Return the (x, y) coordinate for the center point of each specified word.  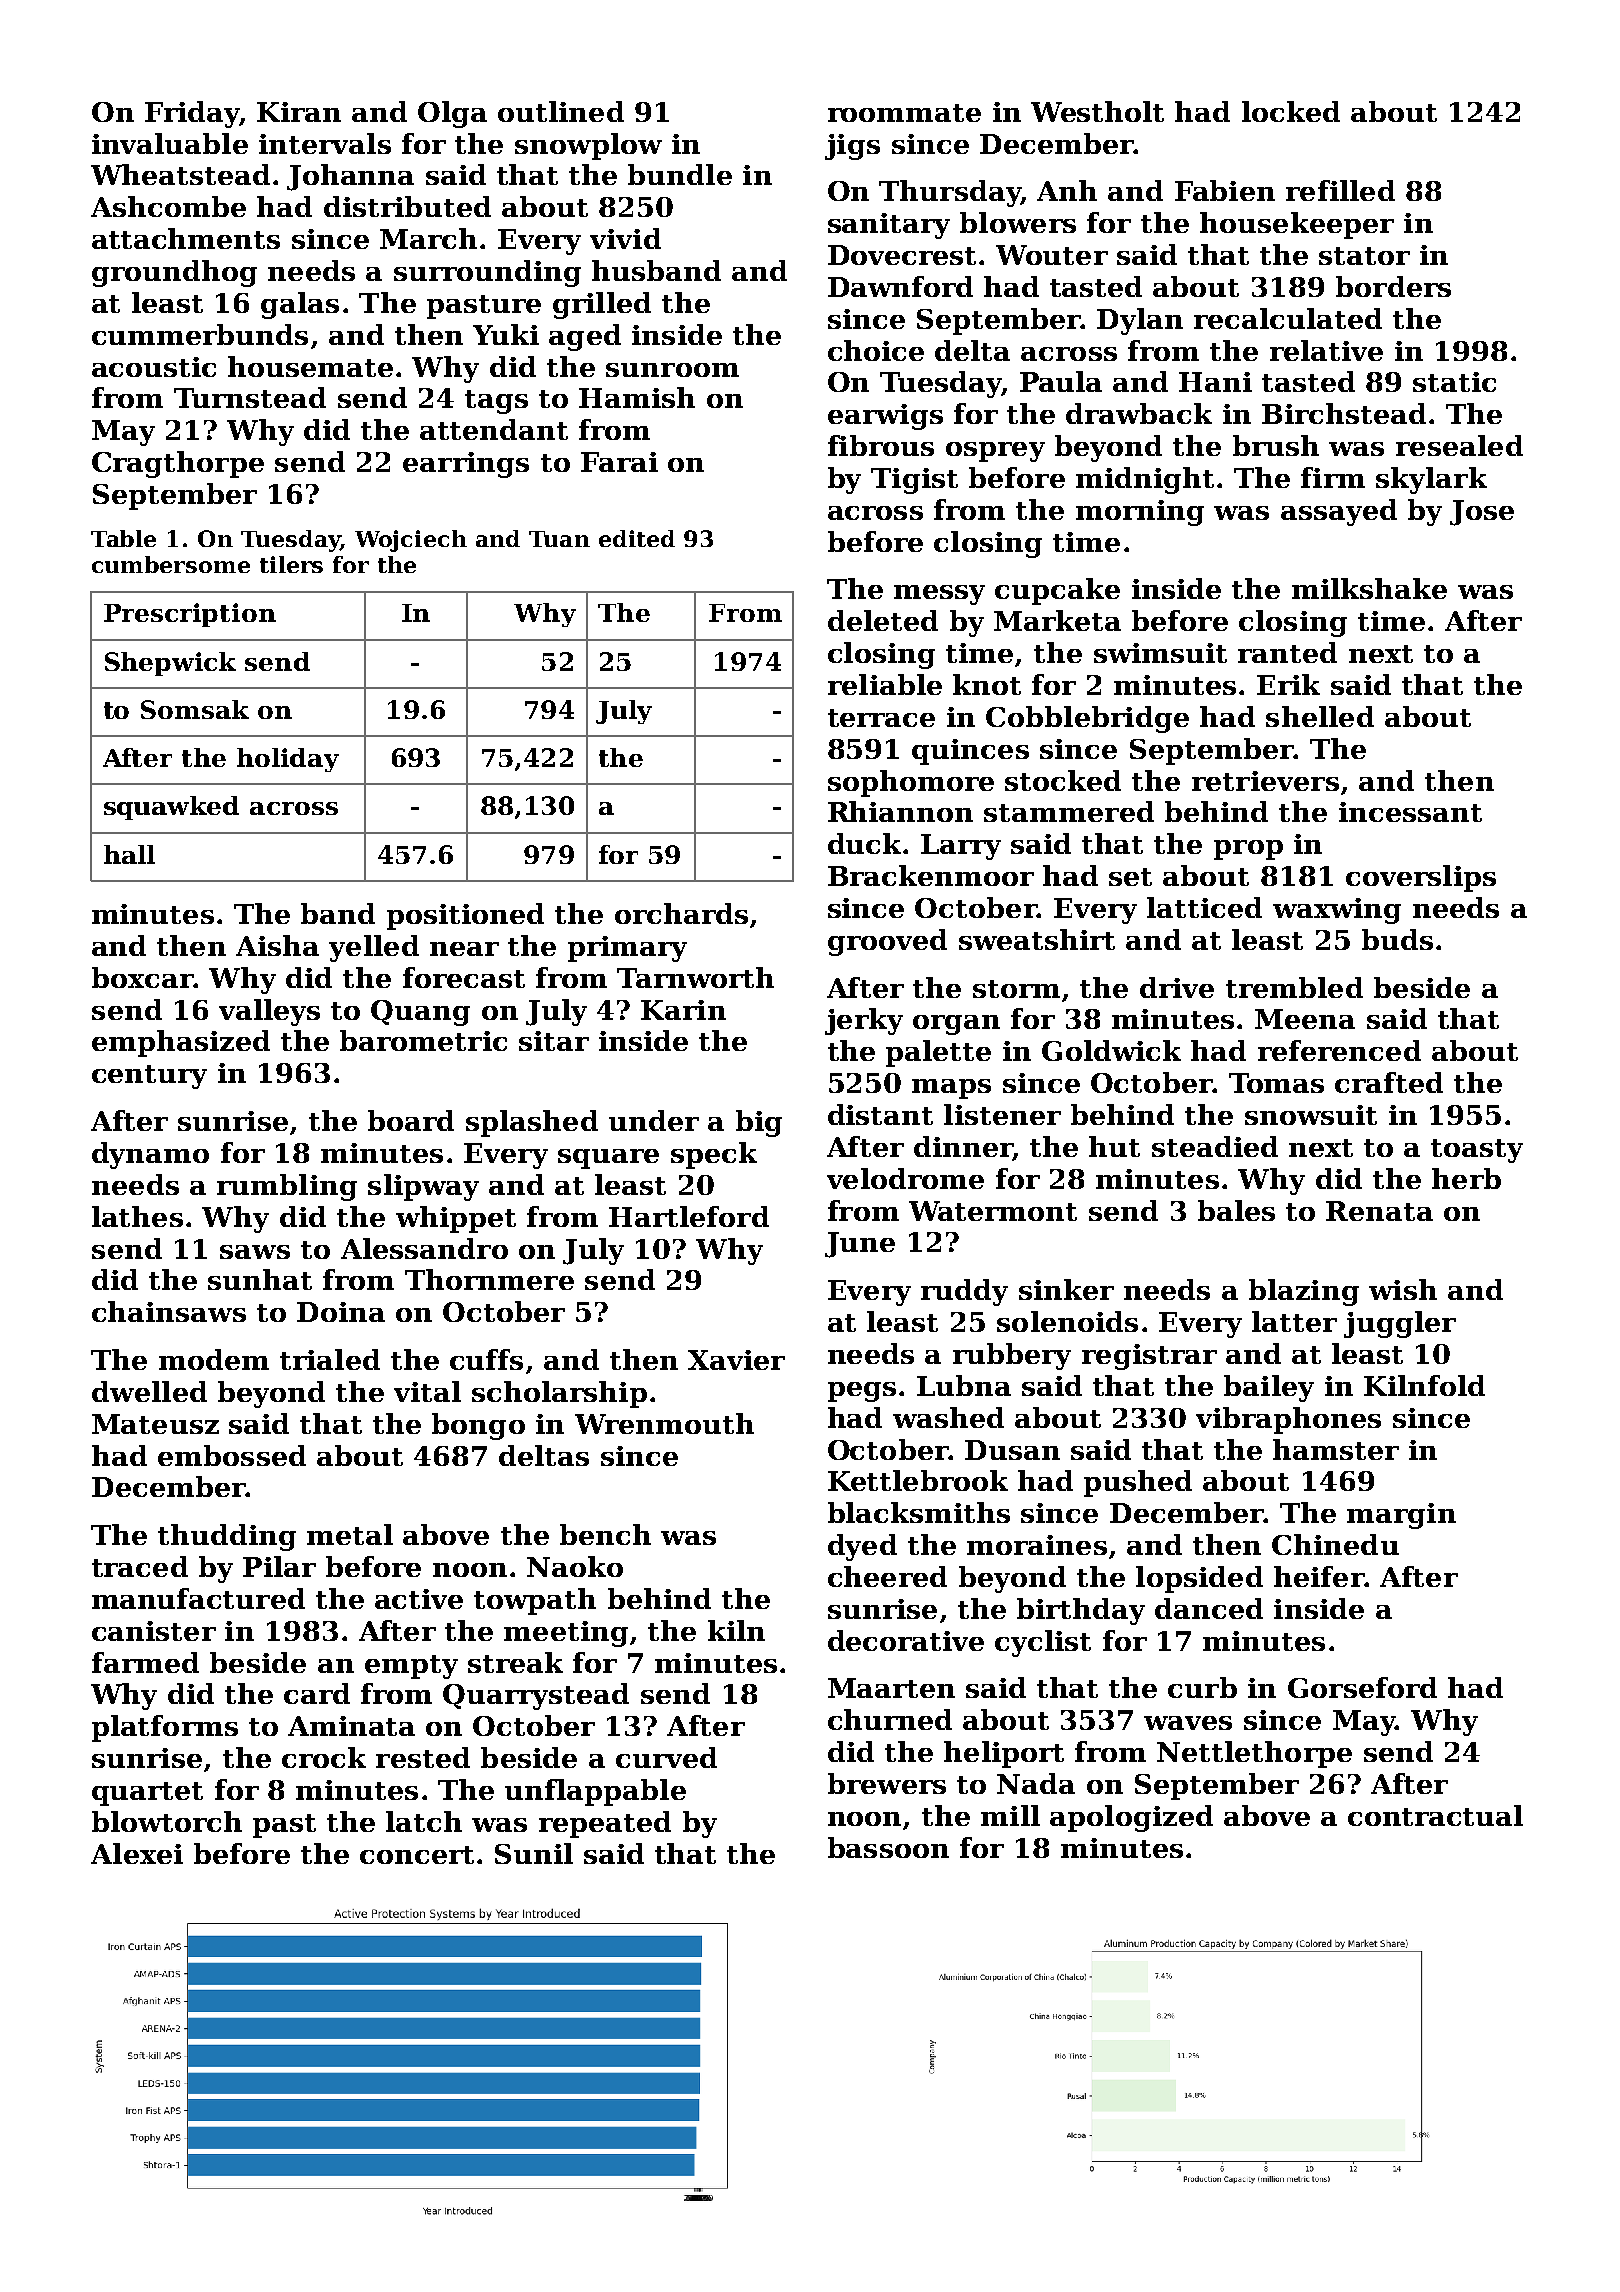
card (317, 1693)
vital (427, 1391)
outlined (561, 111)
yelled (374, 948)
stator (1364, 256)
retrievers (1265, 781)
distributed (407, 206)
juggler (1400, 1324)
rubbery (1012, 1356)
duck (864, 843)
